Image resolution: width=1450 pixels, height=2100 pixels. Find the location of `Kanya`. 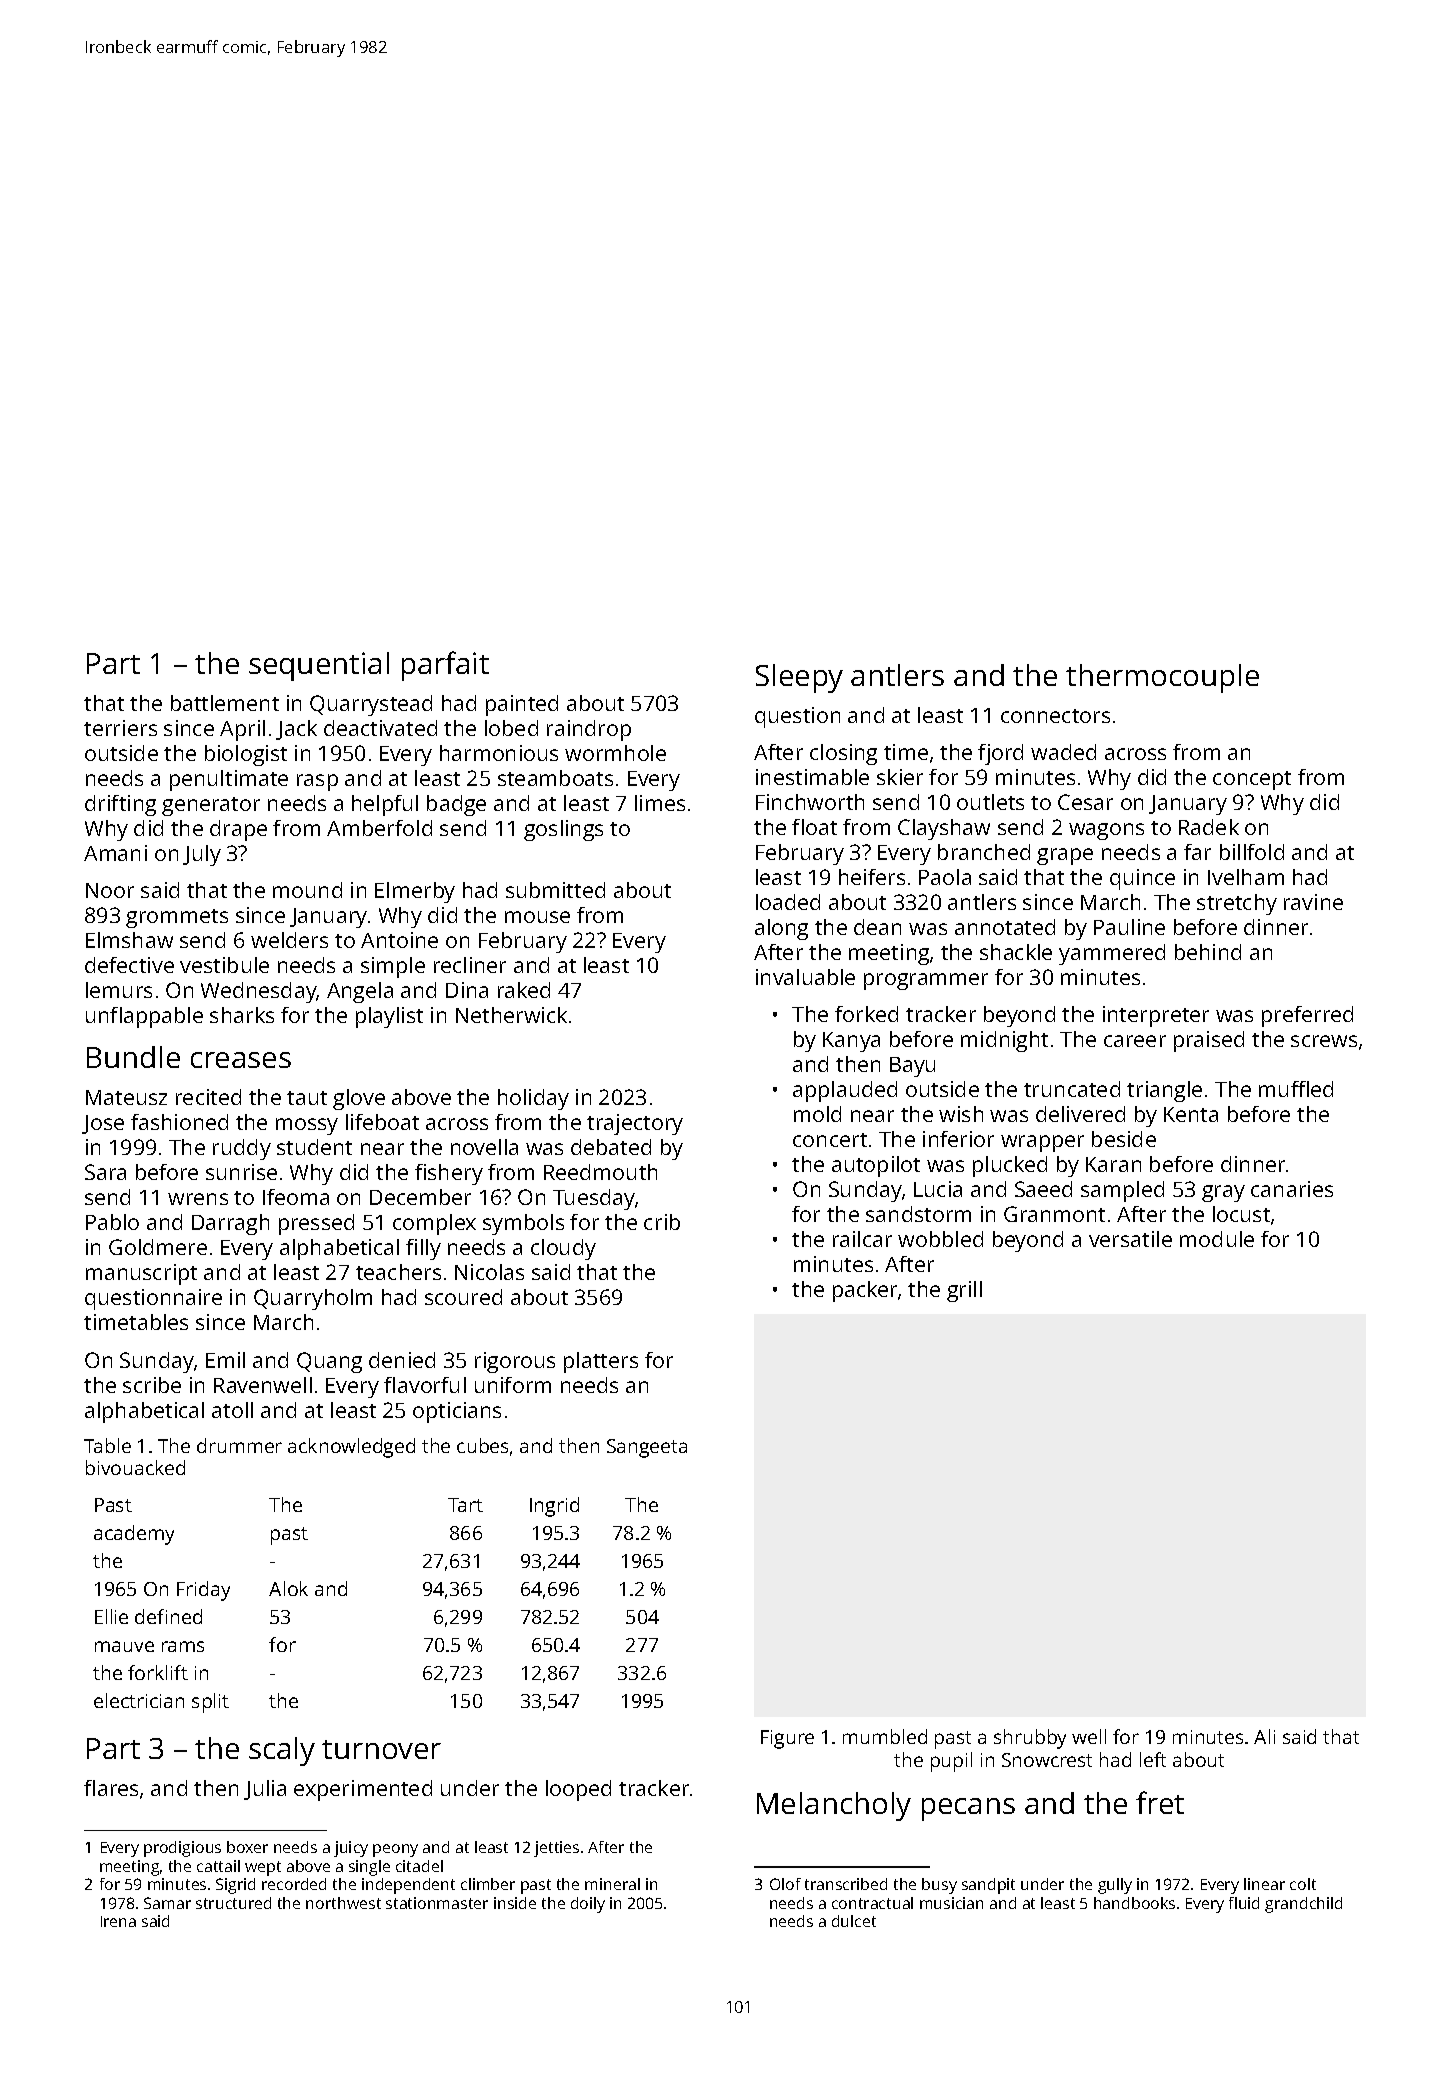

Kanya is located at coordinates (851, 1042).
